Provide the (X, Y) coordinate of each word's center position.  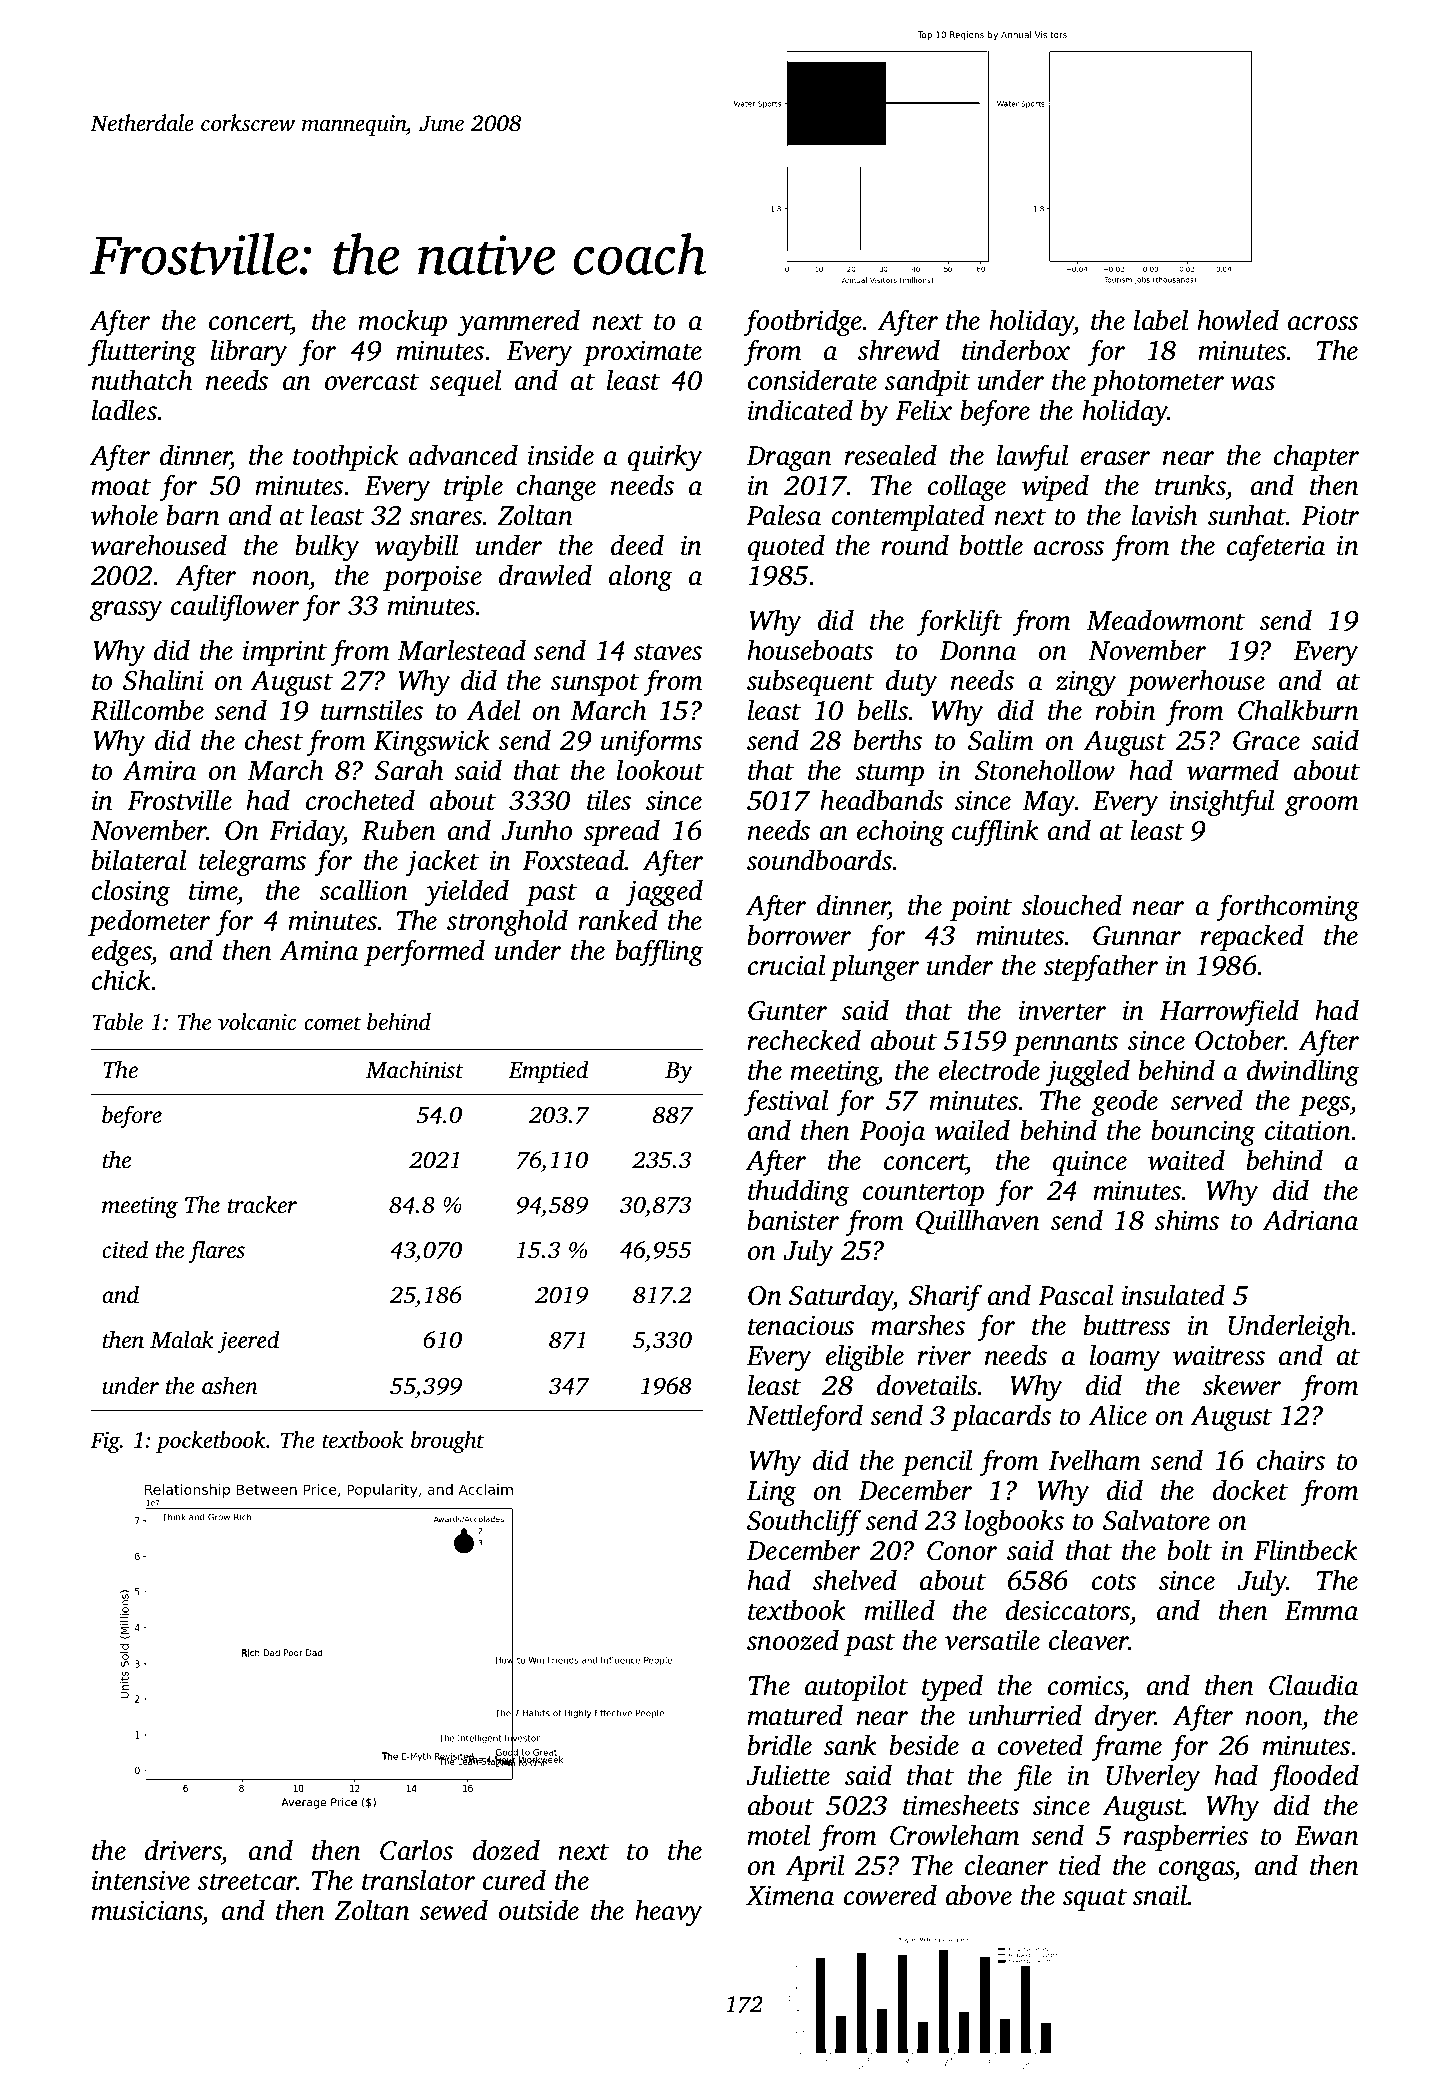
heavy (669, 1913)
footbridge (803, 323)
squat (1095, 1900)
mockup (402, 322)
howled (1238, 320)
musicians (147, 1910)
